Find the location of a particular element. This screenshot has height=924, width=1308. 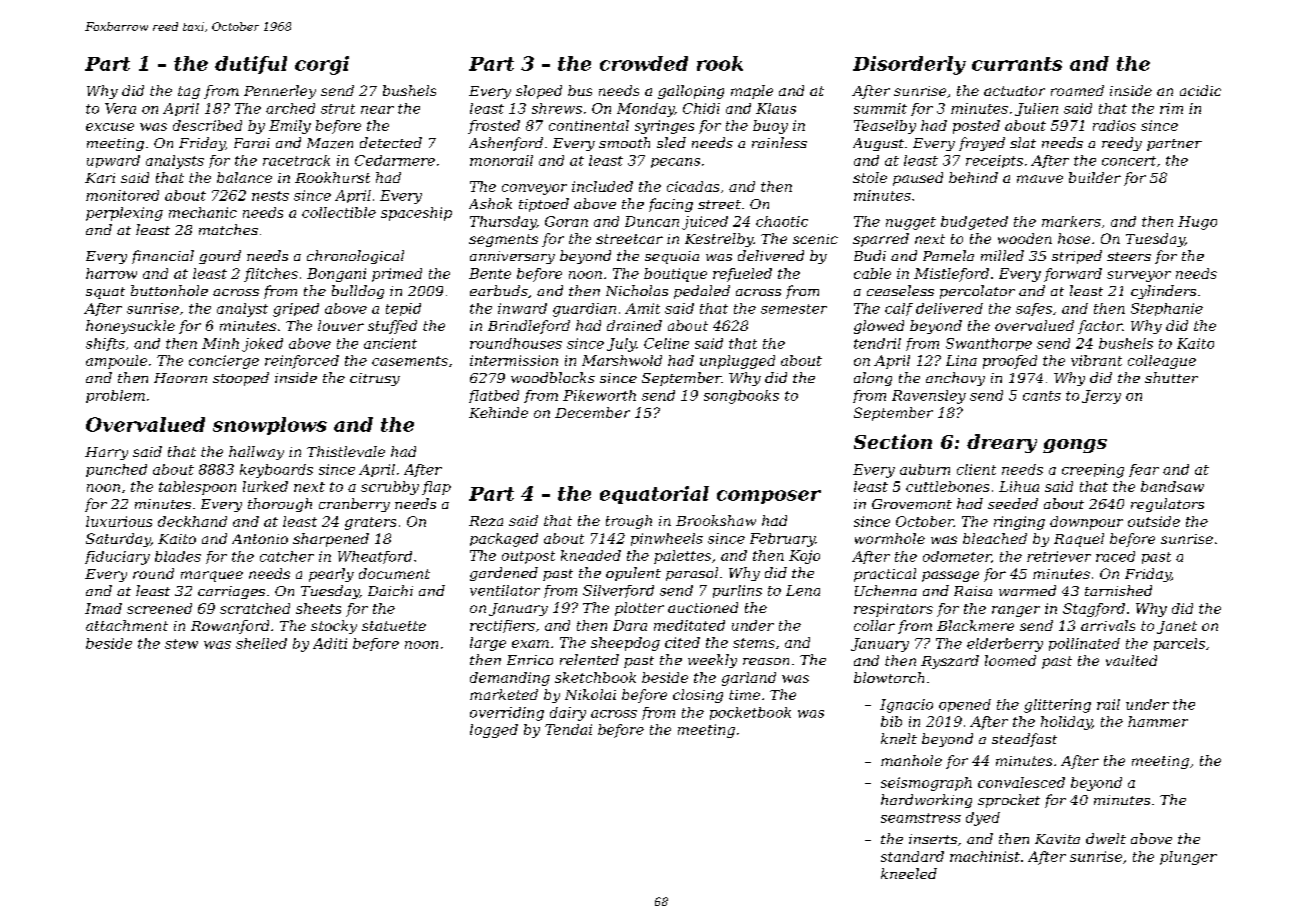

safes is located at coordinates (1034, 309).
